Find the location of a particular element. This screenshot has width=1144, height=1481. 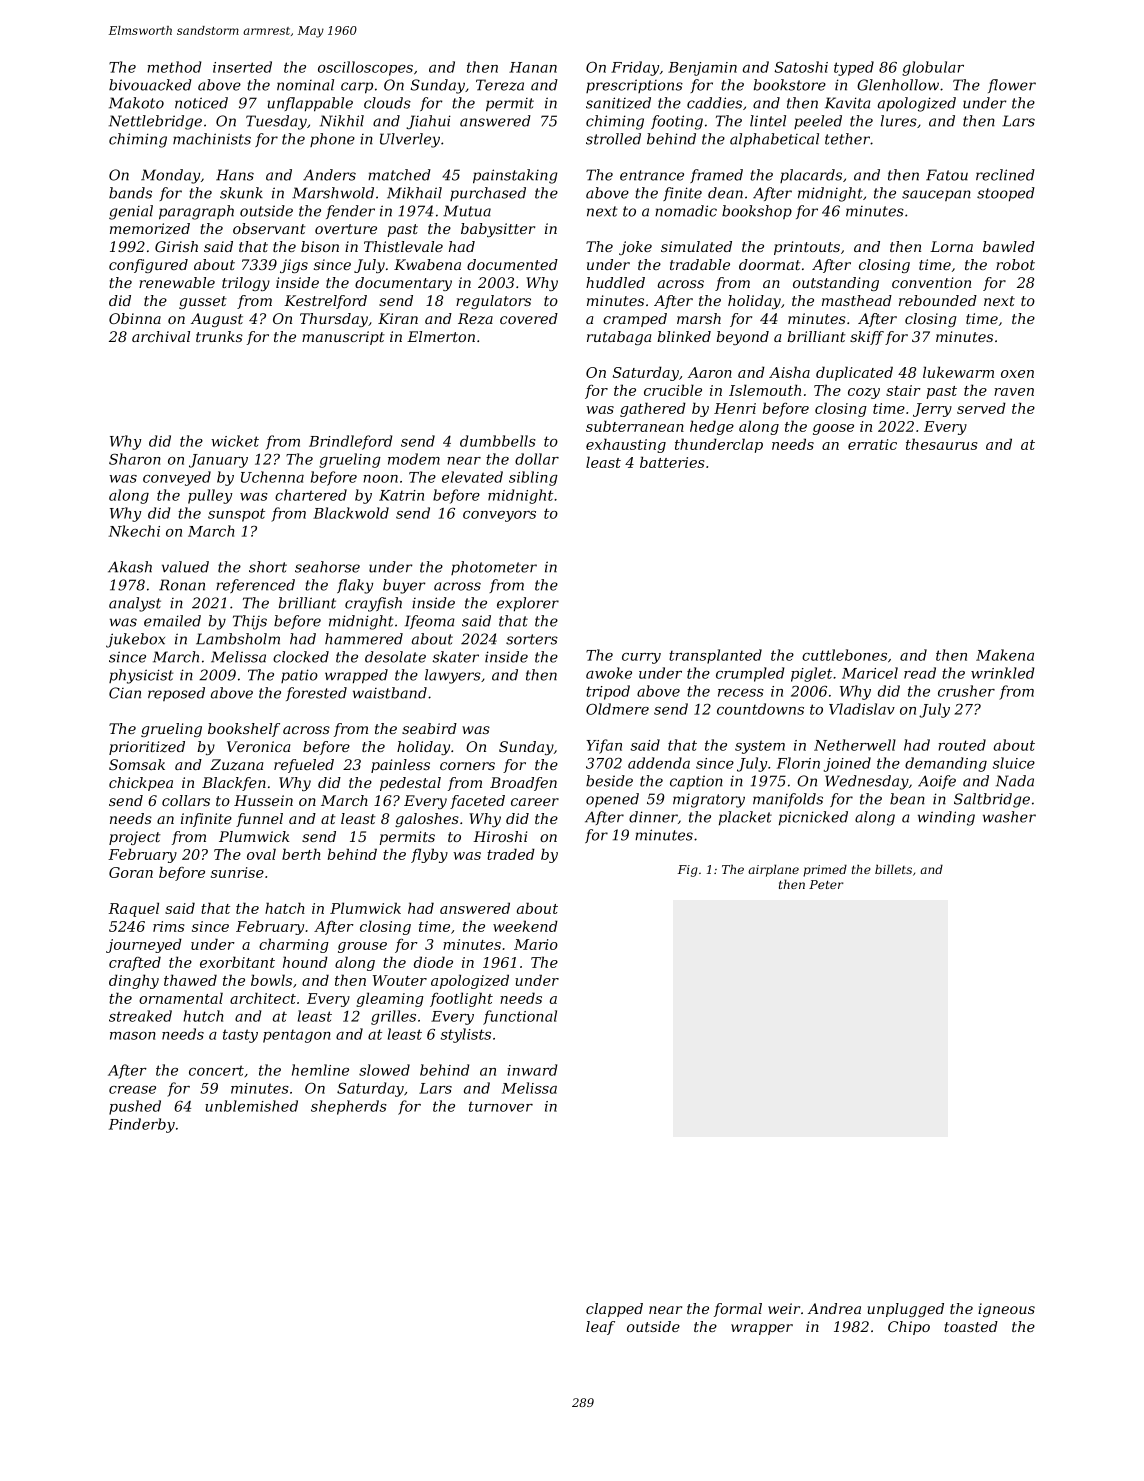

memorized is located at coordinates (150, 229).
